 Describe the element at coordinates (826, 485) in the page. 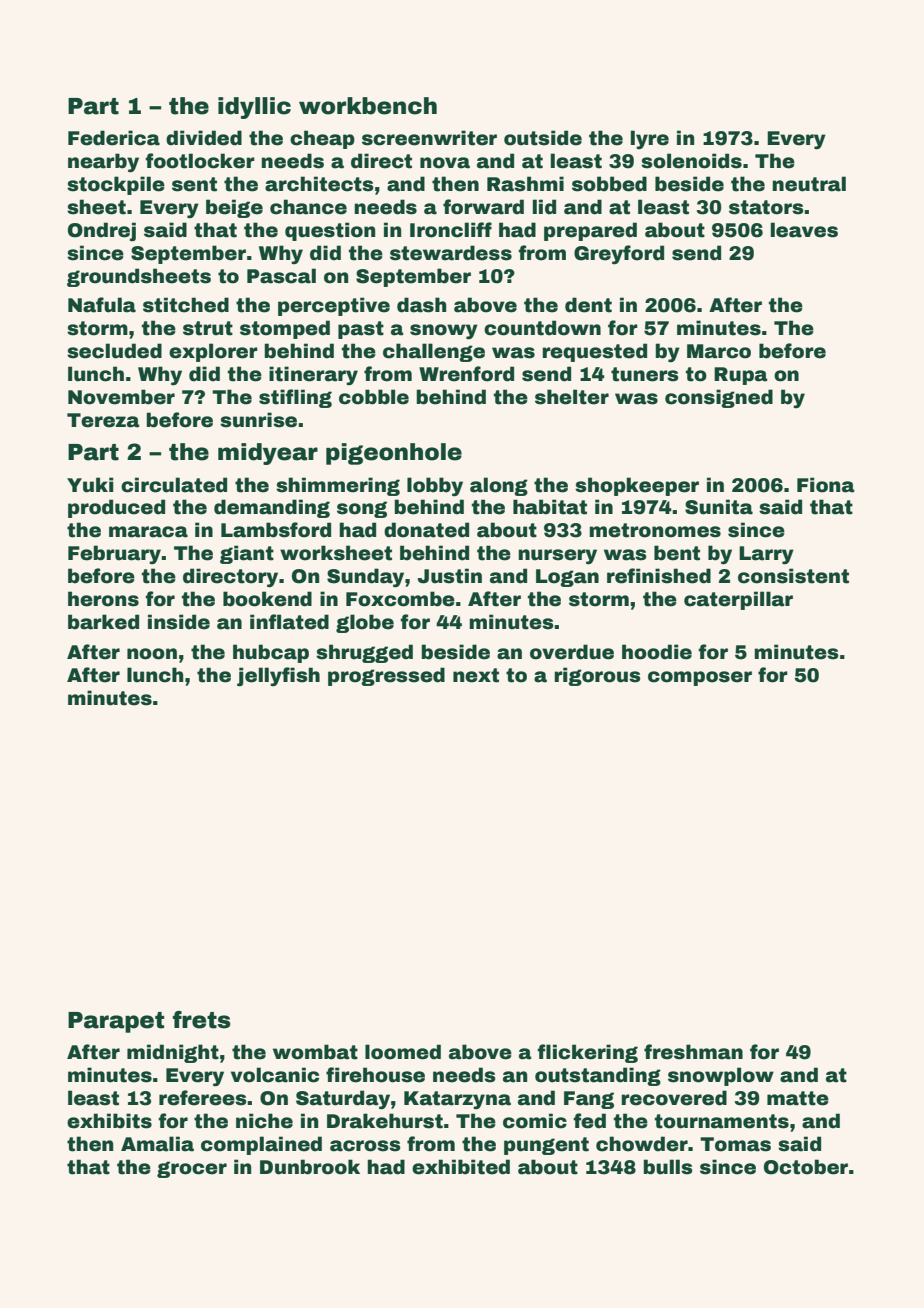

I see `Fiona` at that location.
